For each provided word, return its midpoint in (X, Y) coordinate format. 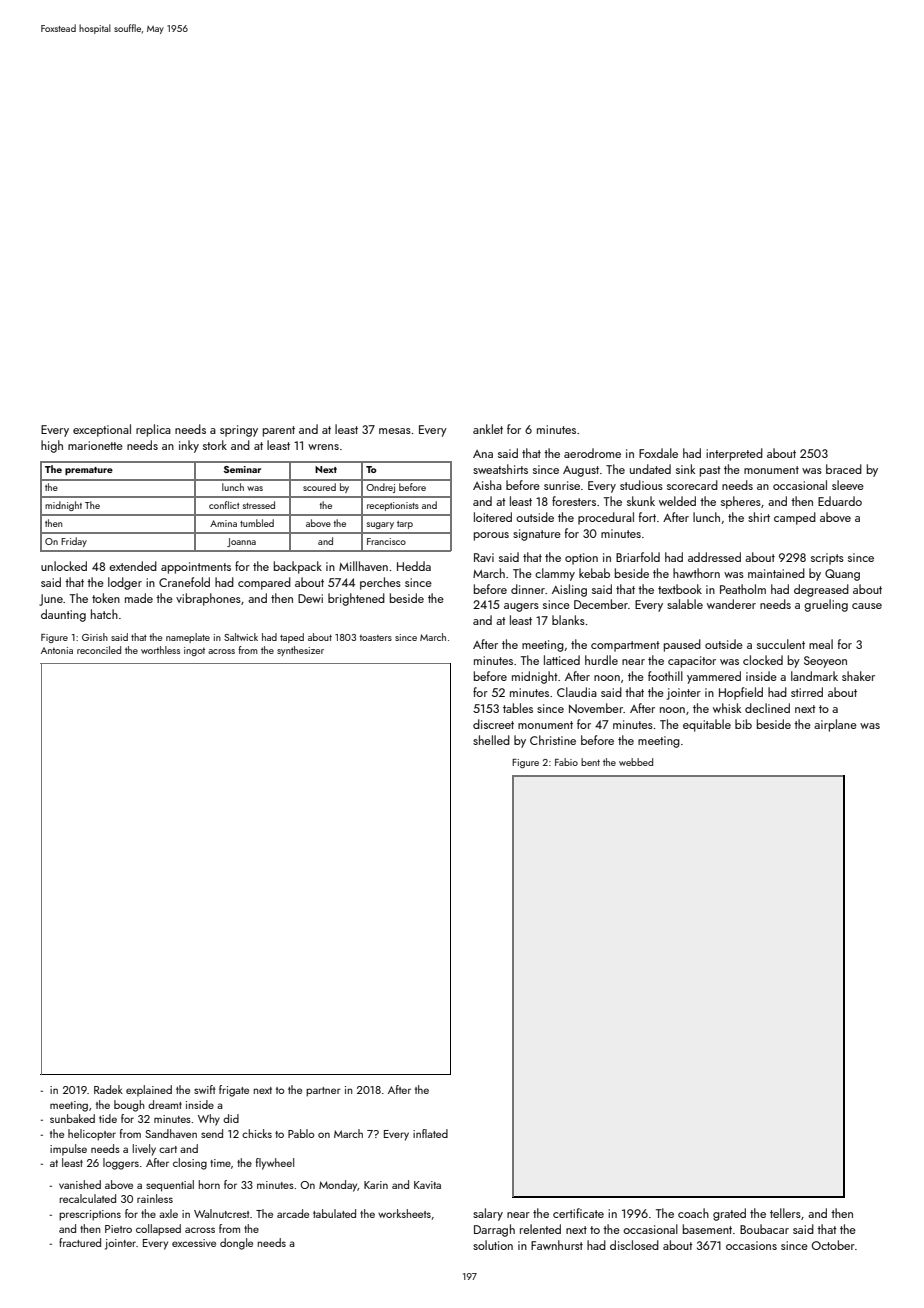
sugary (380, 525)
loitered (493, 517)
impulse (68, 1149)
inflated (430, 1133)
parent (279, 431)
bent (590, 762)
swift (204, 1089)
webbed (636, 762)
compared (264, 583)
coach (693, 1213)
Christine (553, 740)
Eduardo (840, 501)
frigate (234, 1091)
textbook (680, 589)
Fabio (566, 762)
